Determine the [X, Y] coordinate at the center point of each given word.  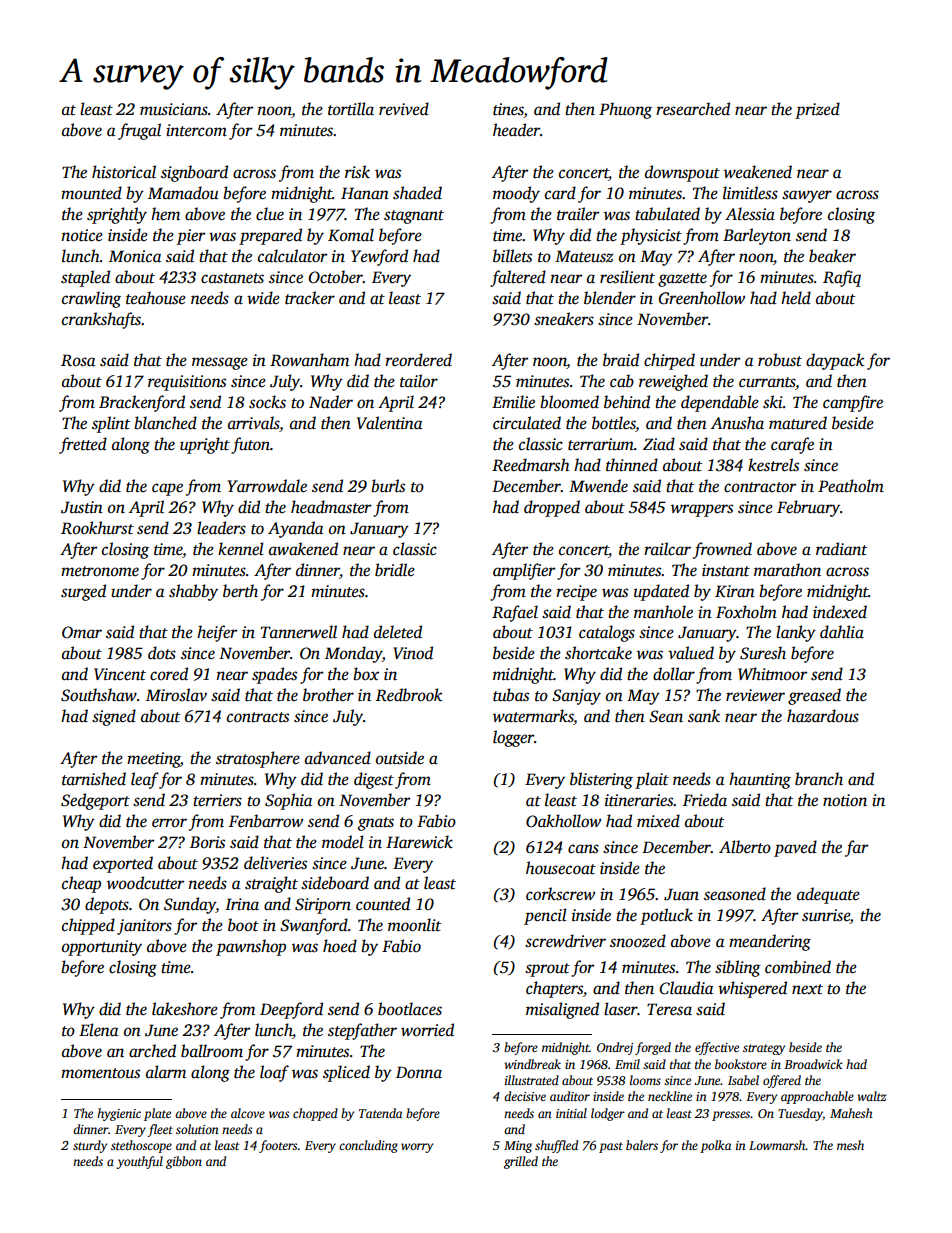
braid [621, 360]
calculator [292, 256]
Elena [98, 1029]
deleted [398, 632]
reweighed [673, 382]
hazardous [823, 716]
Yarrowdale [267, 486]
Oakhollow [563, 821]
